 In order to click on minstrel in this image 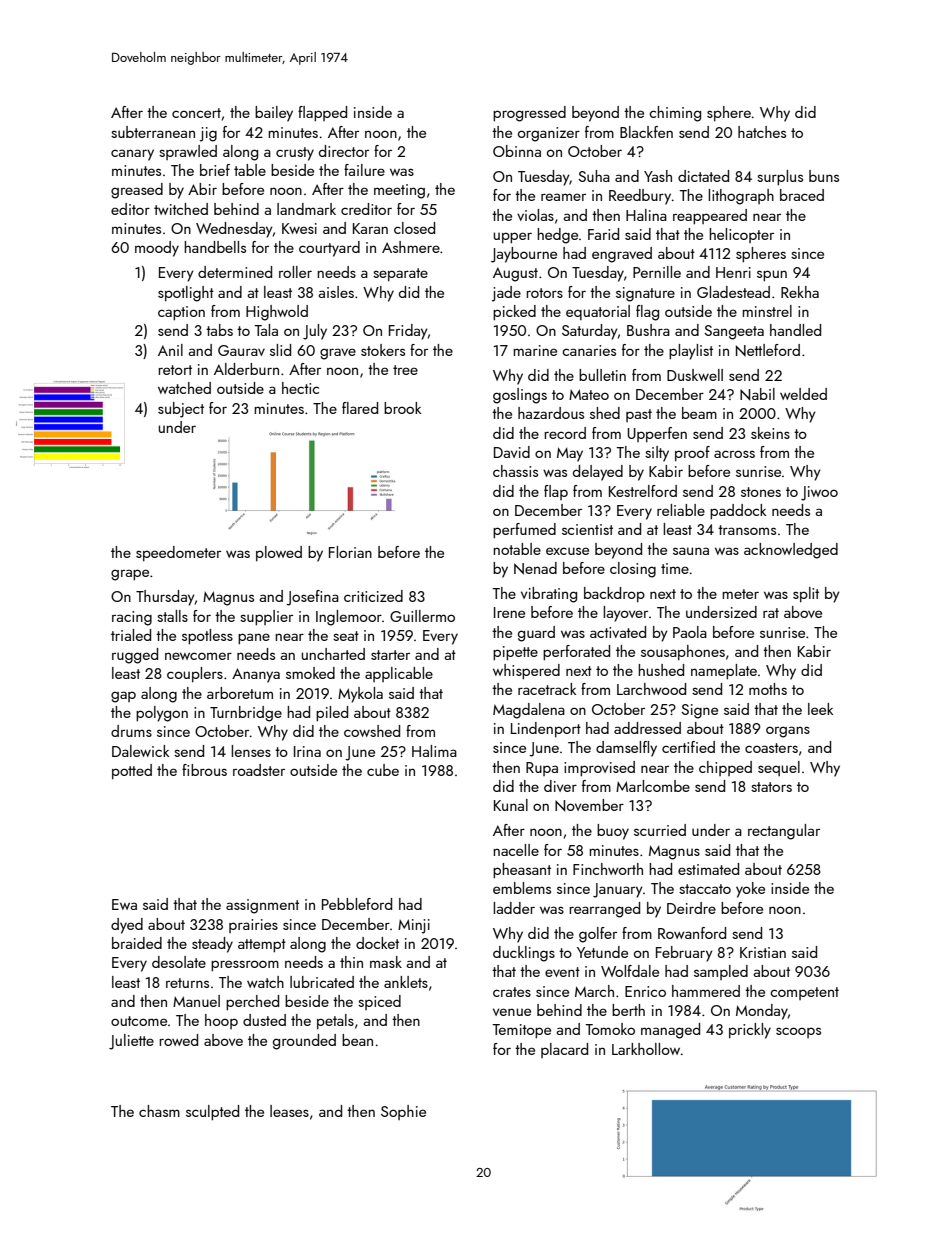, I will do `click(767, 311)`.
